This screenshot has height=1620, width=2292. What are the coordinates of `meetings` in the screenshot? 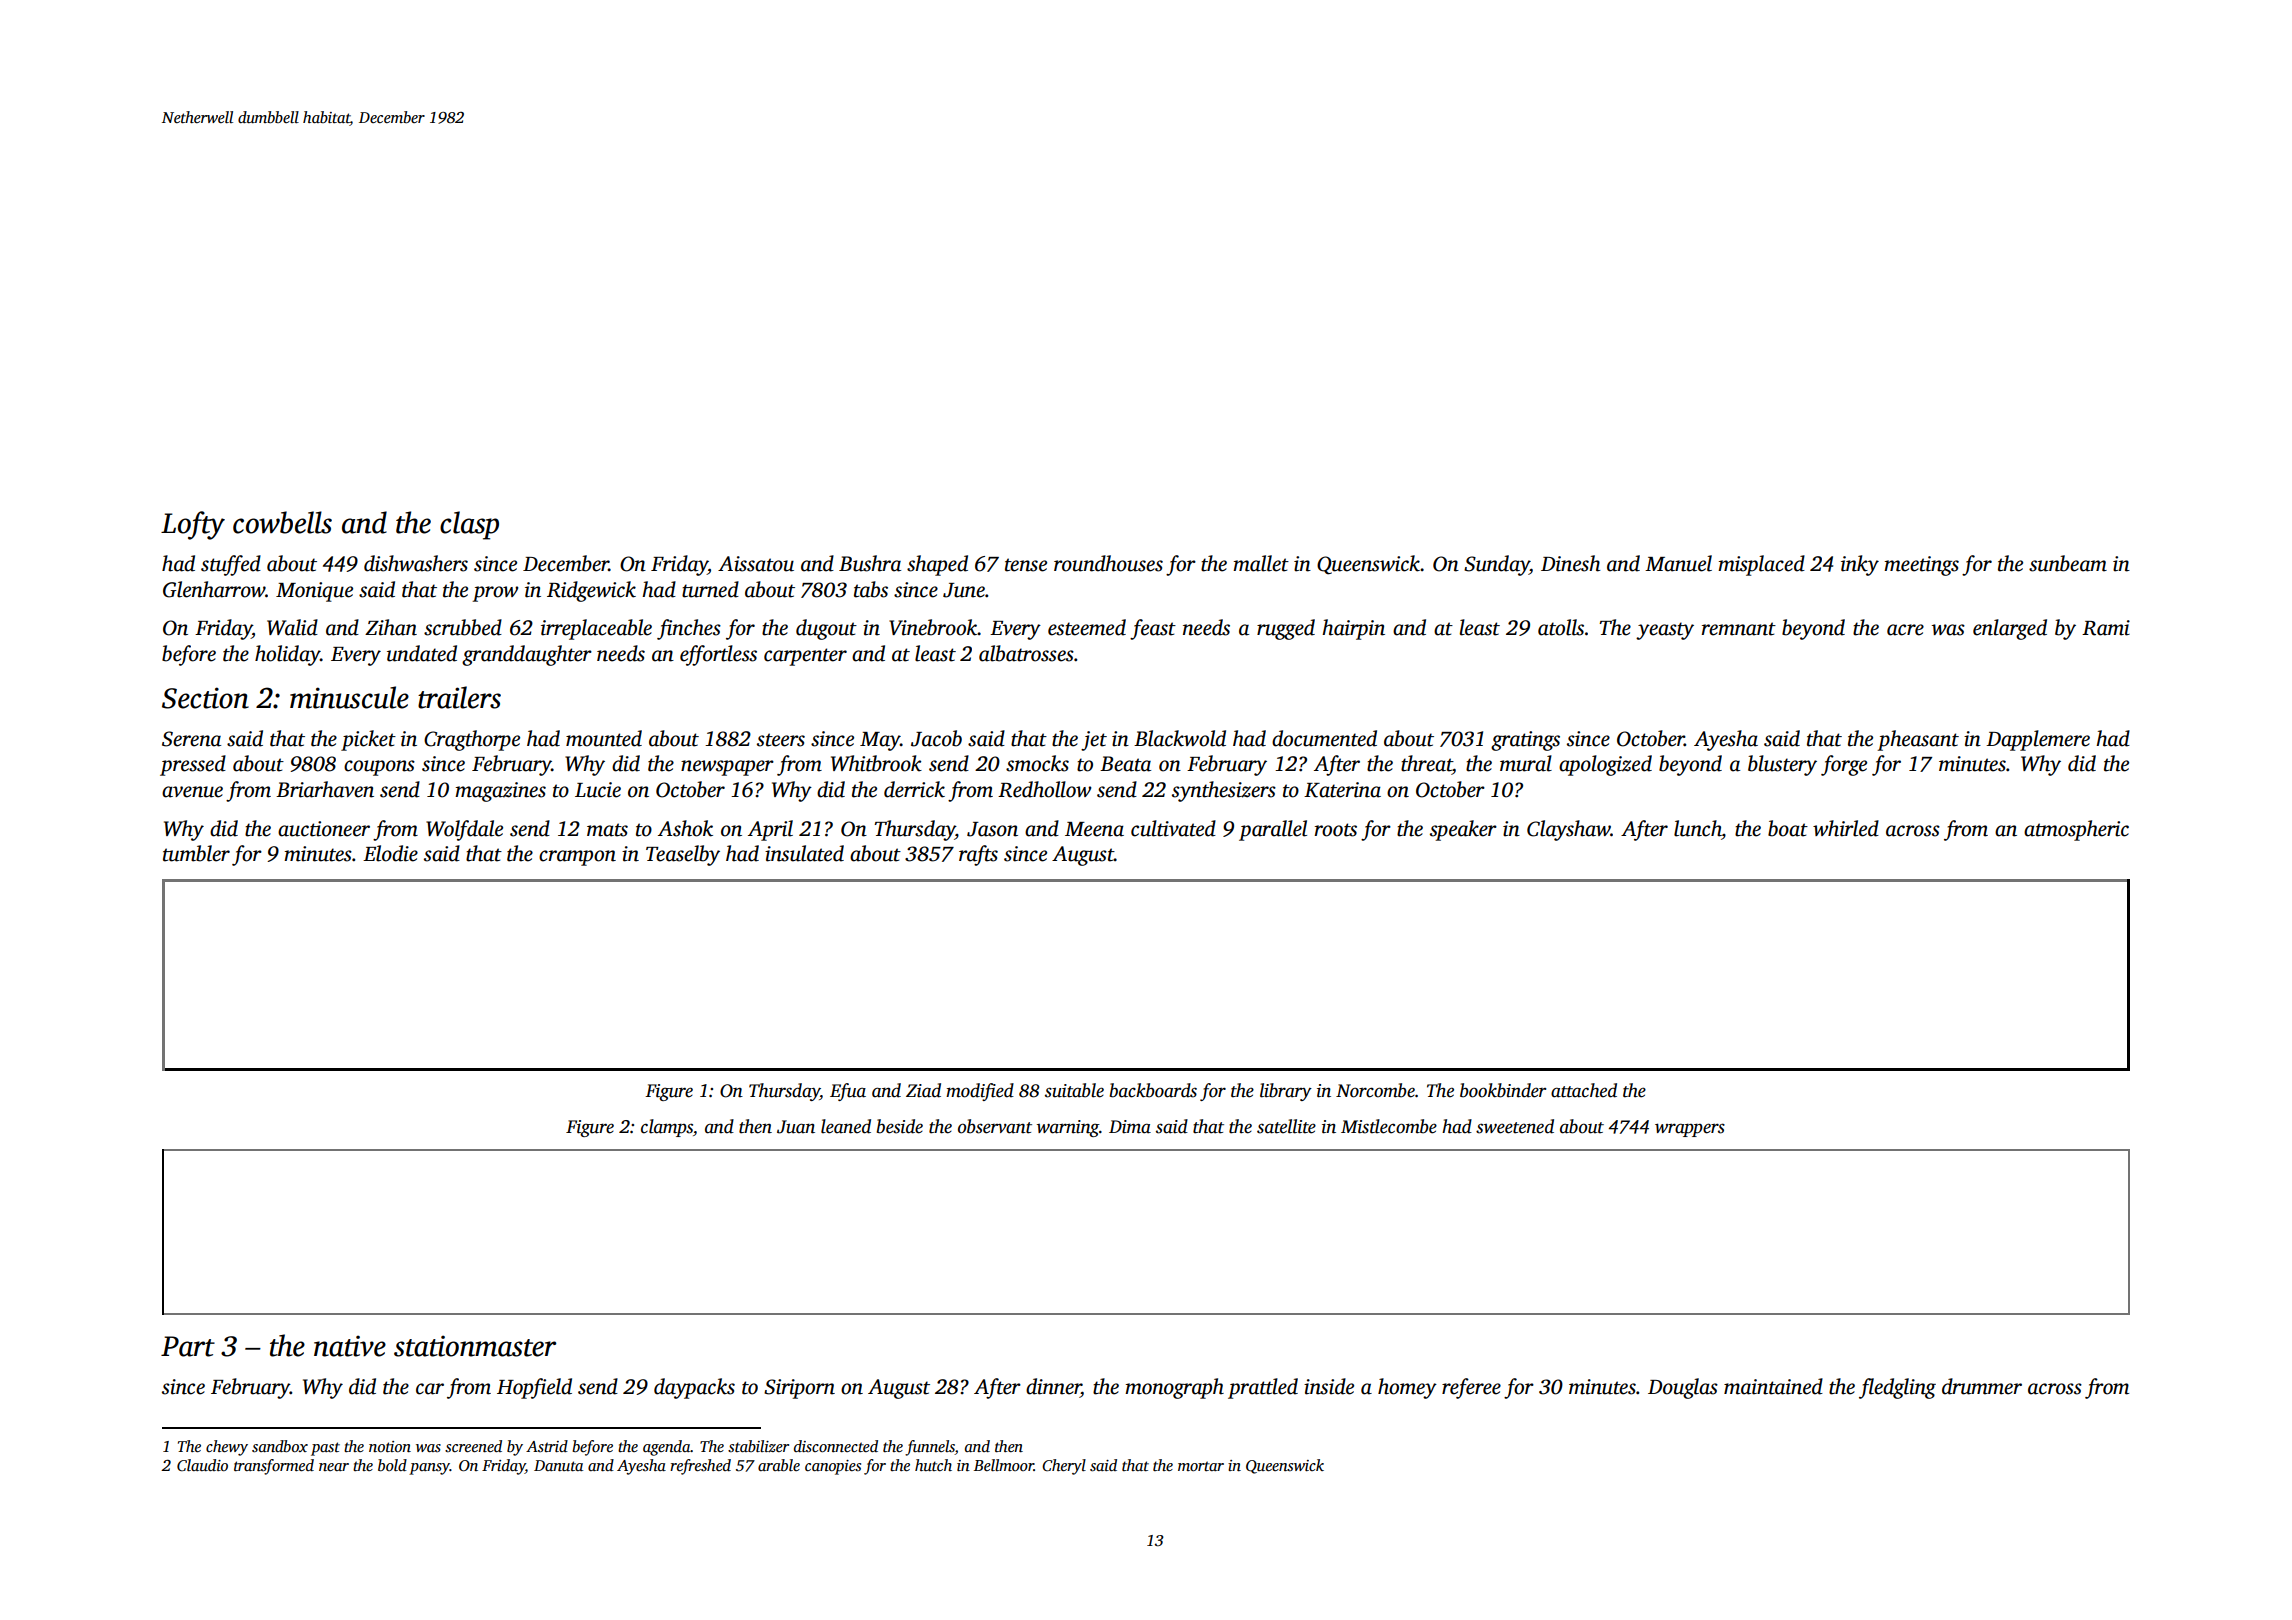 It's located at (1921, 566).
